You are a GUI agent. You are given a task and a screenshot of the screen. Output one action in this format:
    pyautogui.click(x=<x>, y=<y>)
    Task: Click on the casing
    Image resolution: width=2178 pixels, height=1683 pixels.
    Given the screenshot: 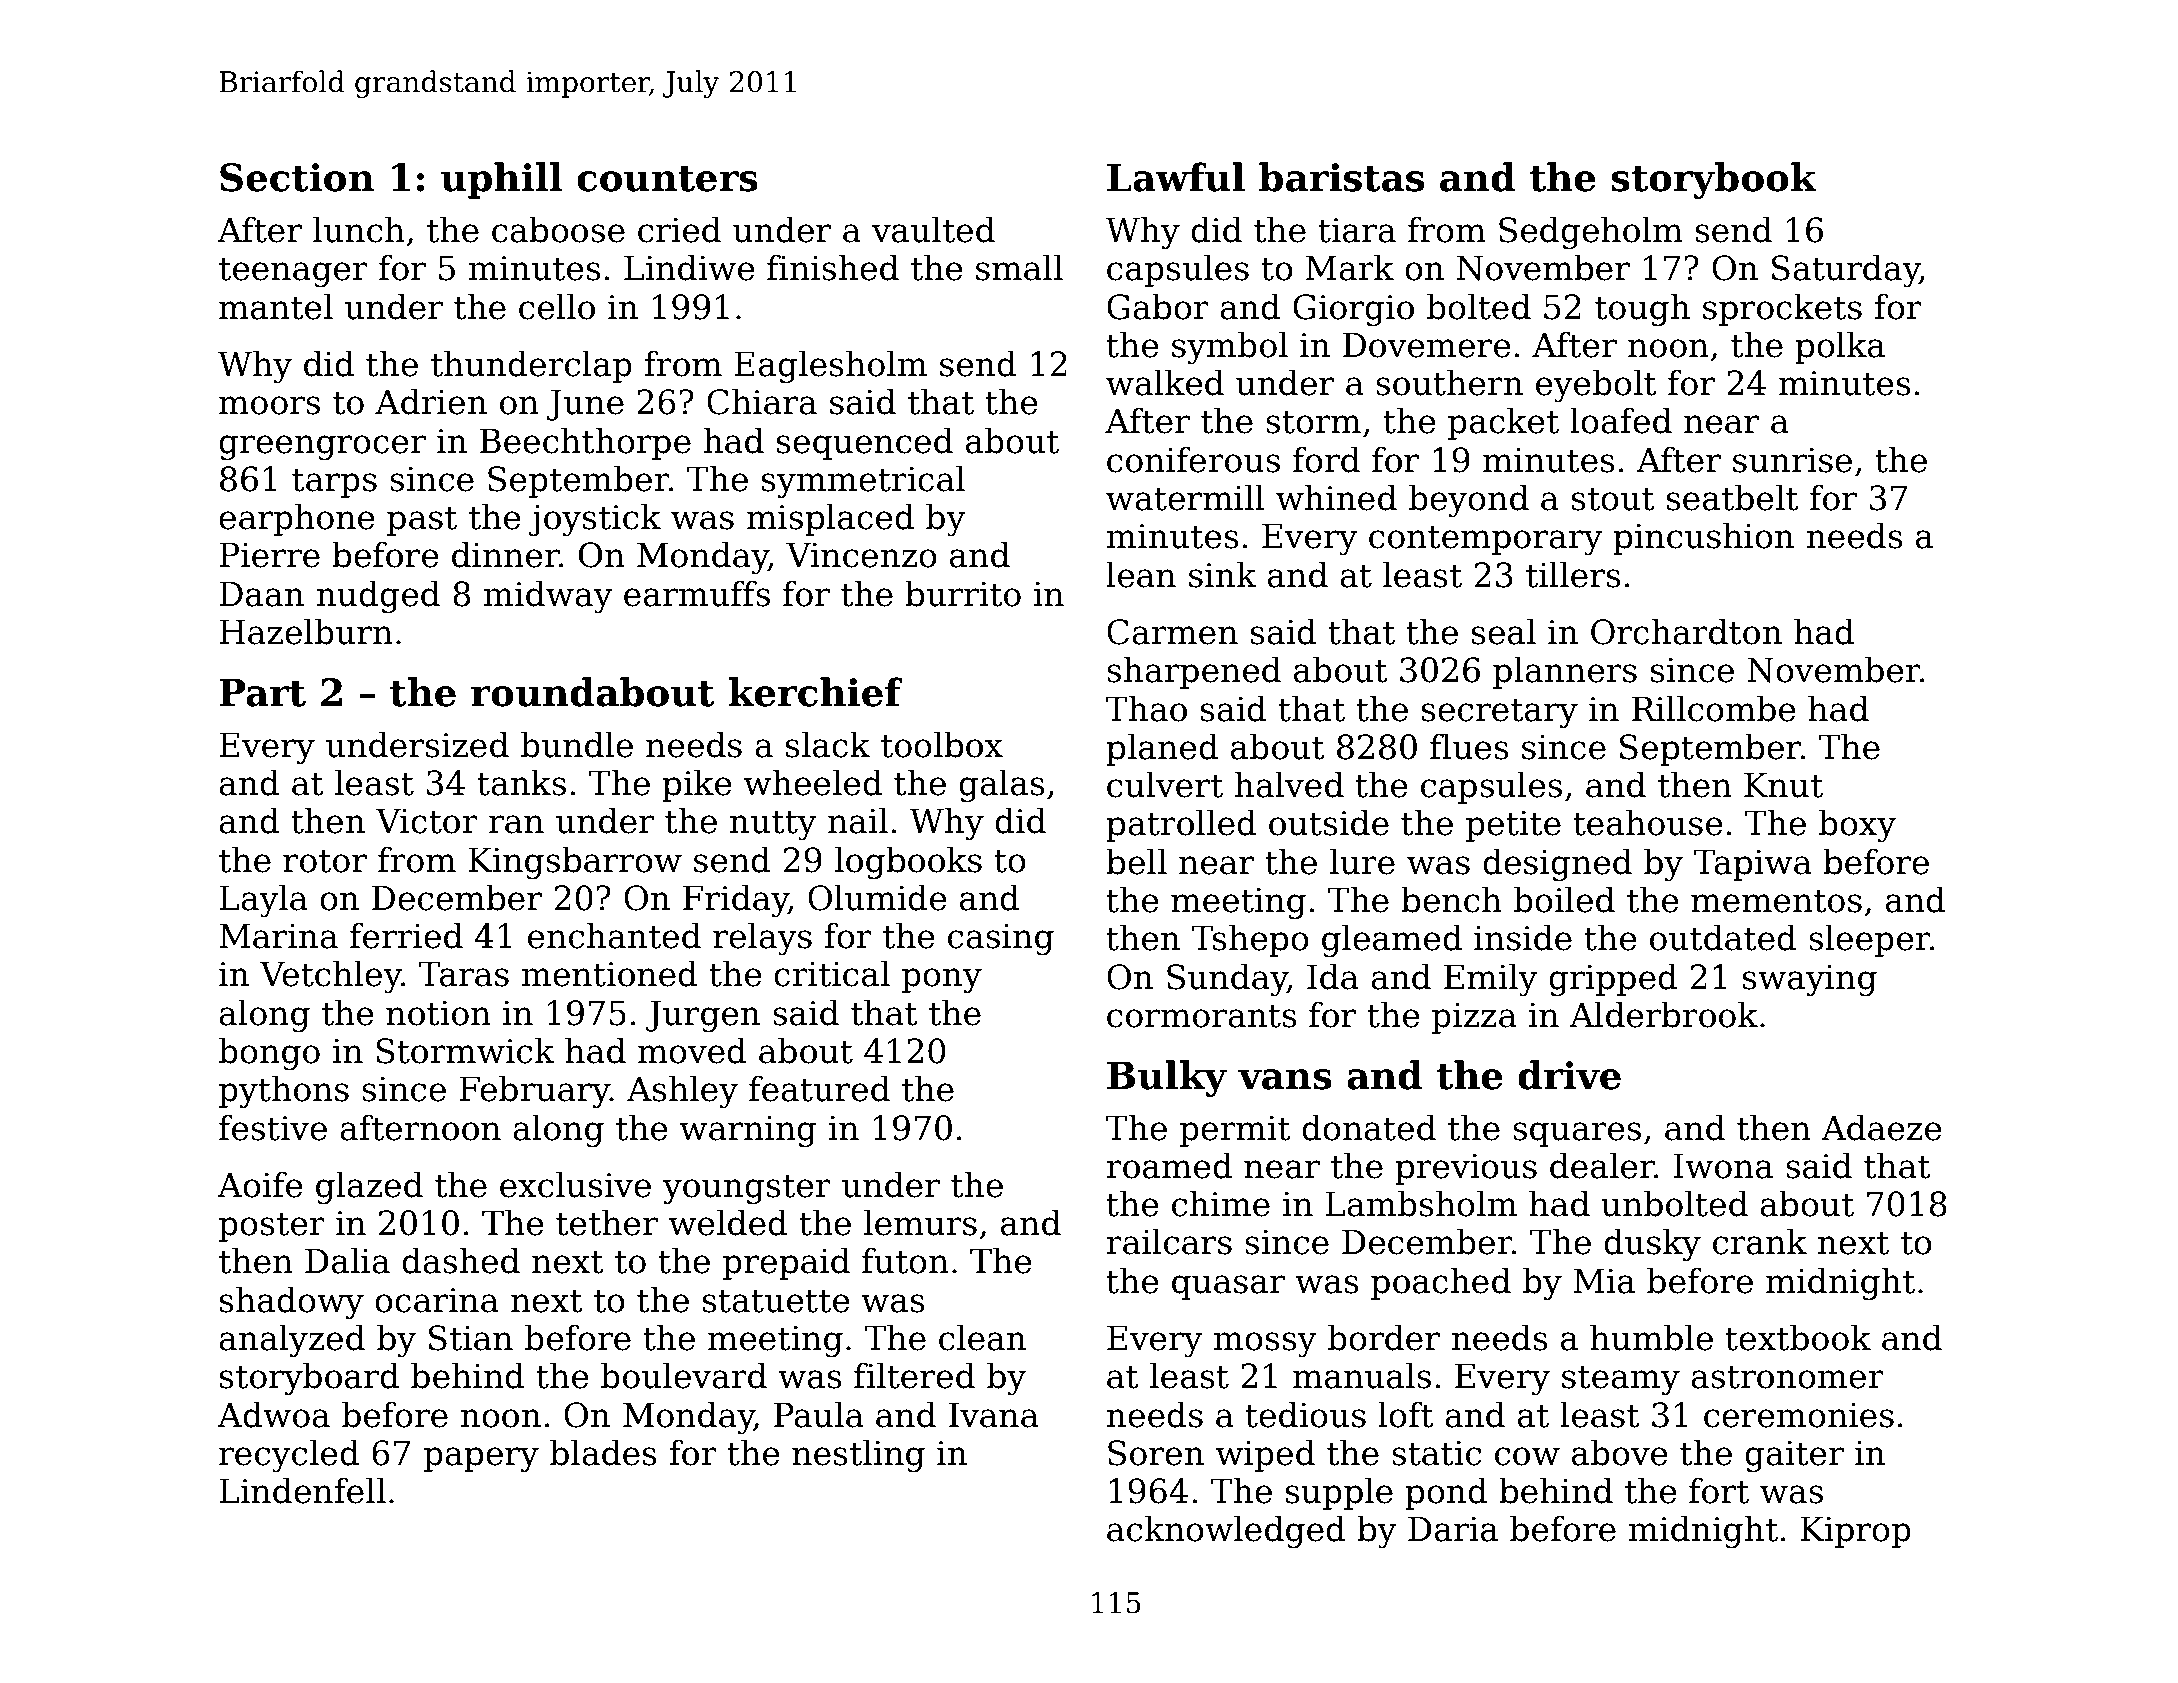 What is the action you would take?
    pyautogui.click(x=1001, y=939)
